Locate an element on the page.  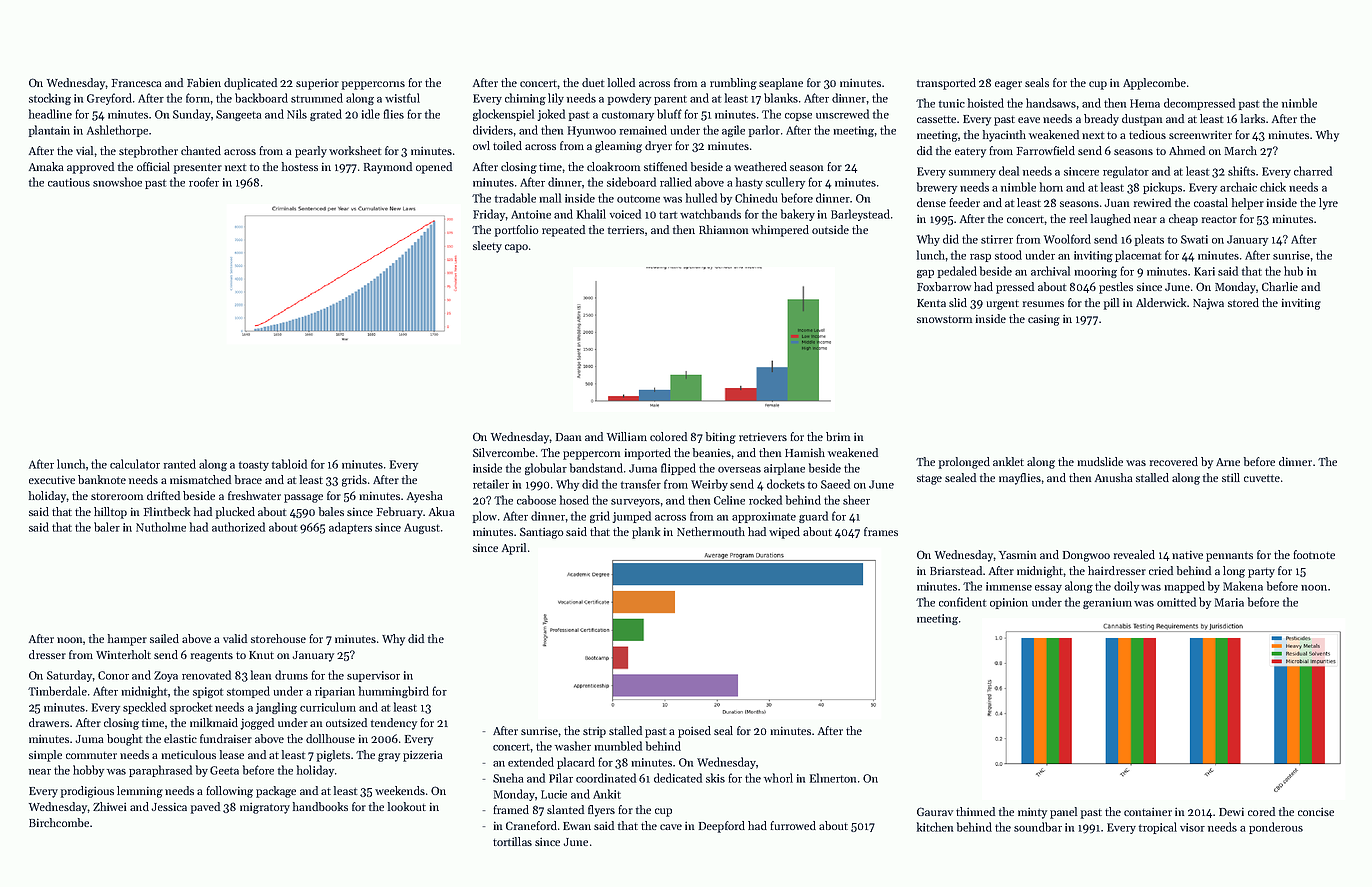
transfer is located at coordinates (641, 484).
